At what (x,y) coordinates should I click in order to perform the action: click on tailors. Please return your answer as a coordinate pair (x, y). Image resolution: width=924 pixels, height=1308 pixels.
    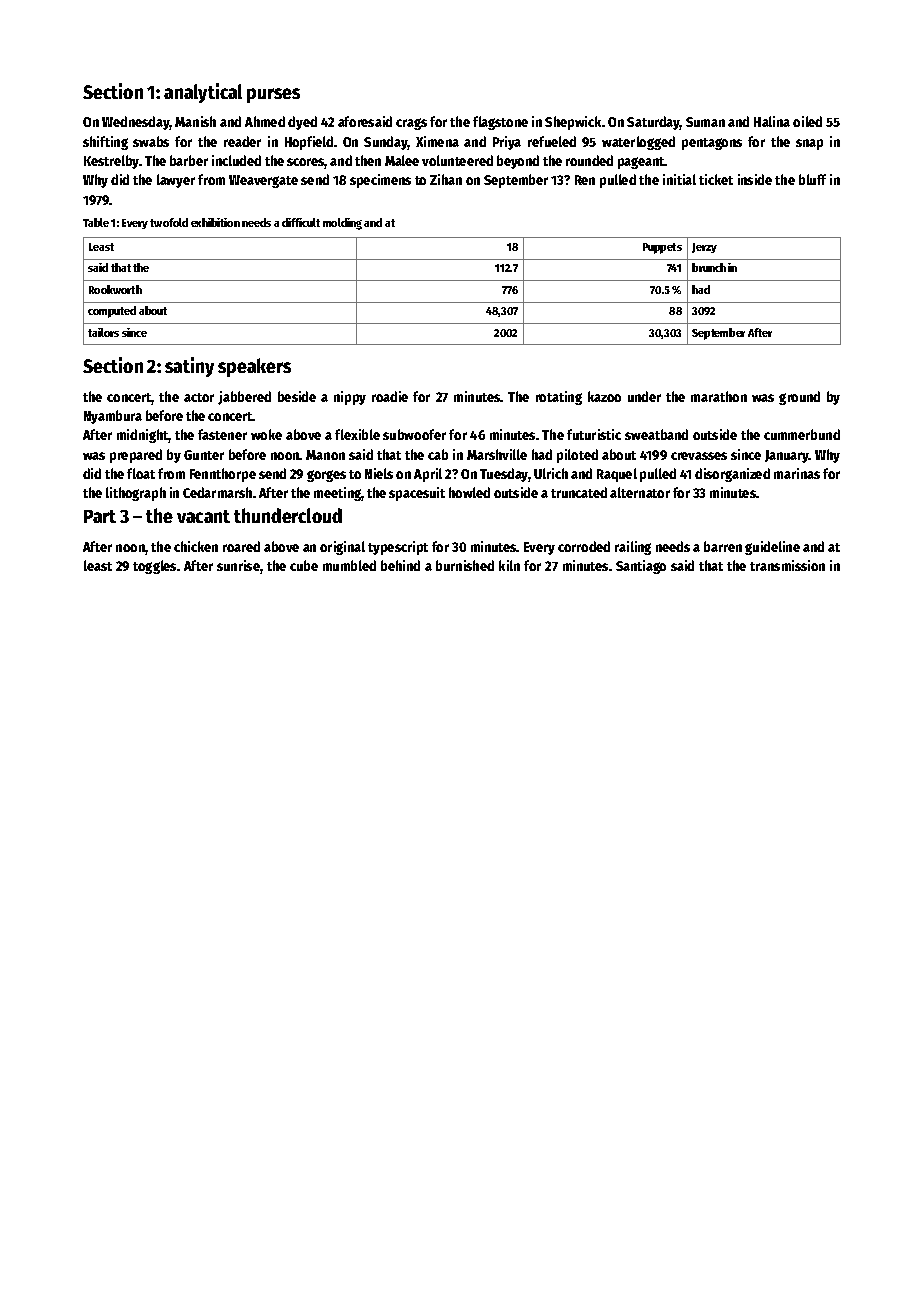
    Looking at the image, I should click on (103, 332).
